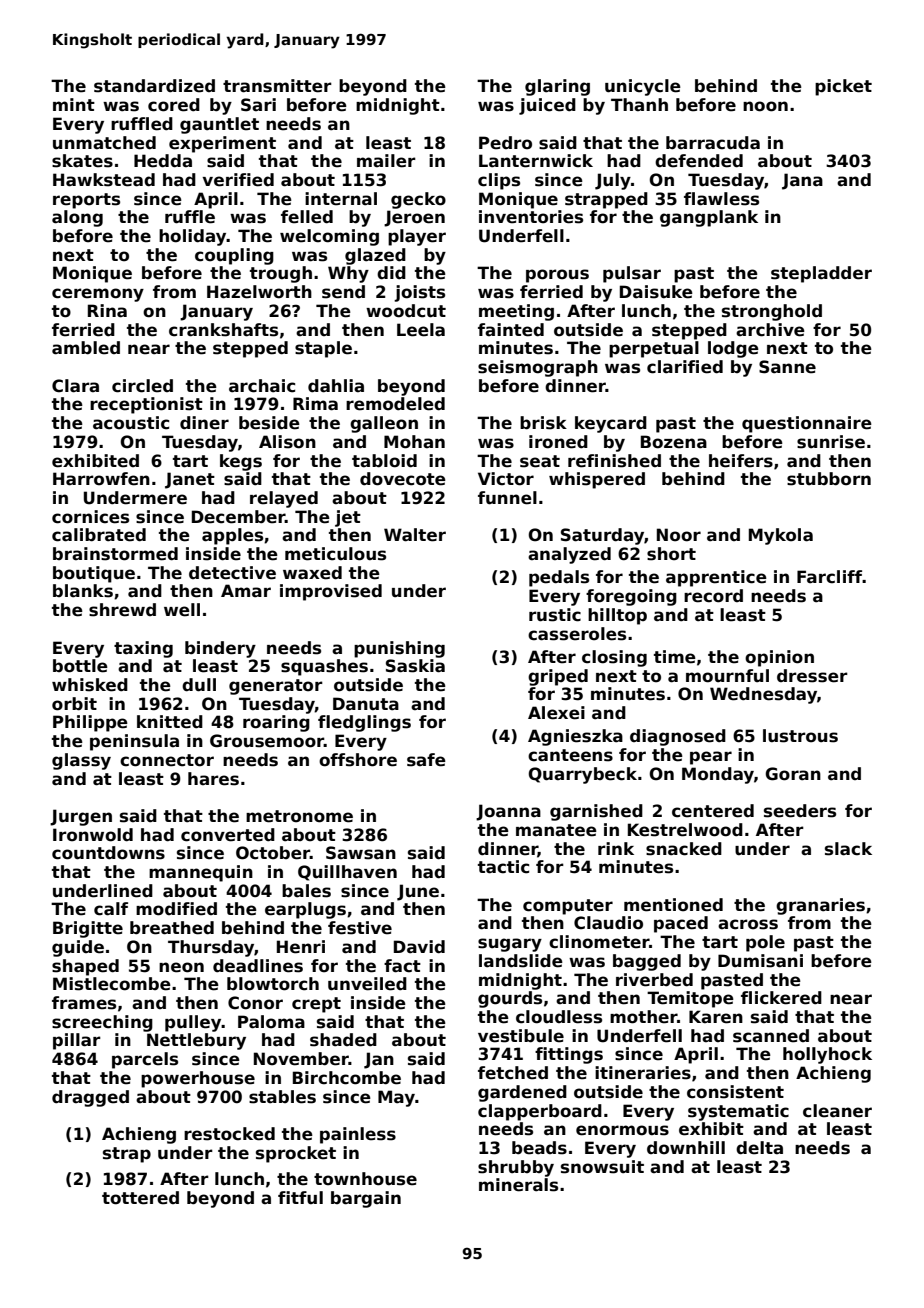 The image size is (924, 1308). I want to click on noon, so click(765, 106).
